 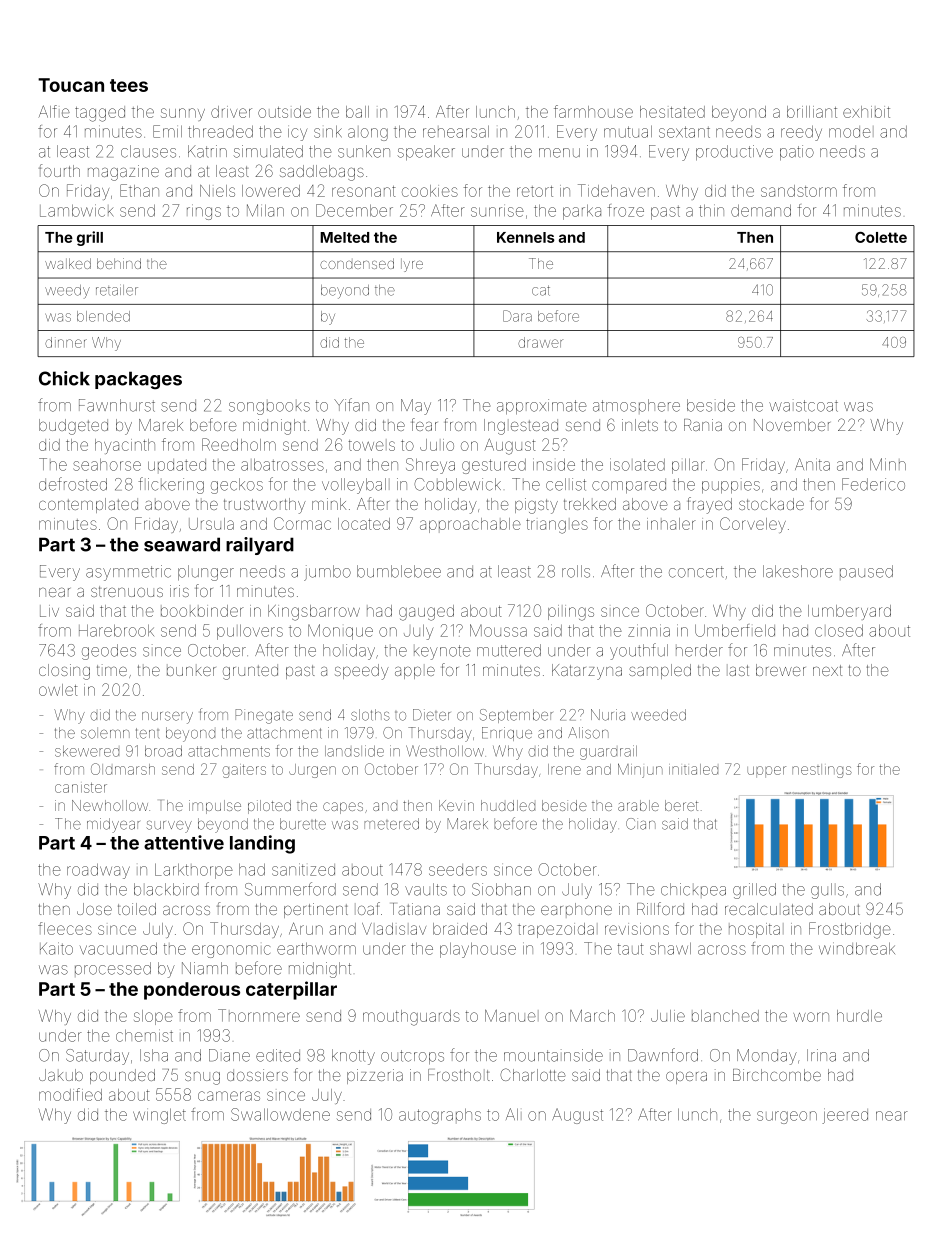 I want to click on slope, so click(x=153, y=1017).
